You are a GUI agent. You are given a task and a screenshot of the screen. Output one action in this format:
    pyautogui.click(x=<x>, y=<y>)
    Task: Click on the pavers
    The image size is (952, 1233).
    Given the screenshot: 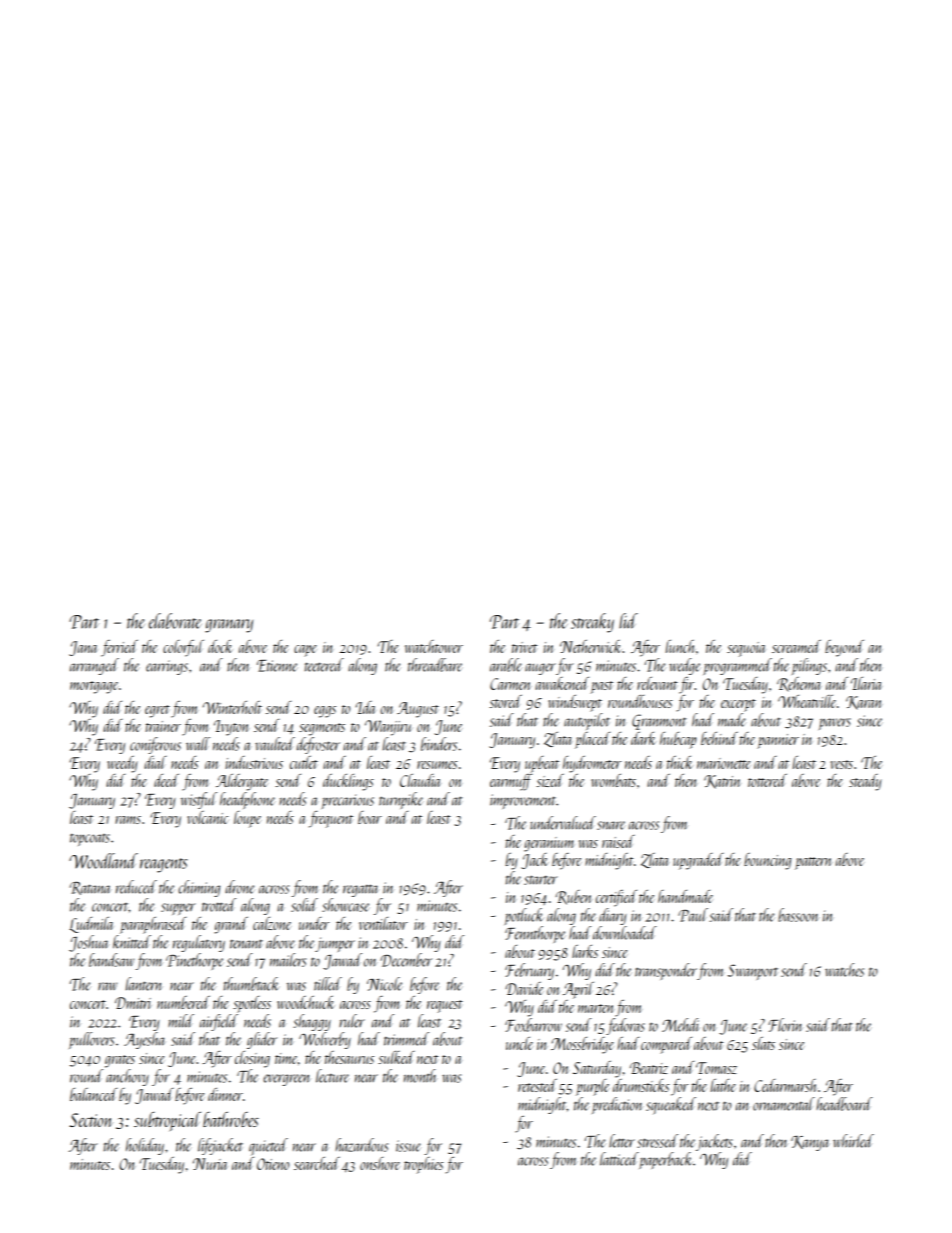 What is the action you would take?
    pyautogui.click(x=835, y=724)
